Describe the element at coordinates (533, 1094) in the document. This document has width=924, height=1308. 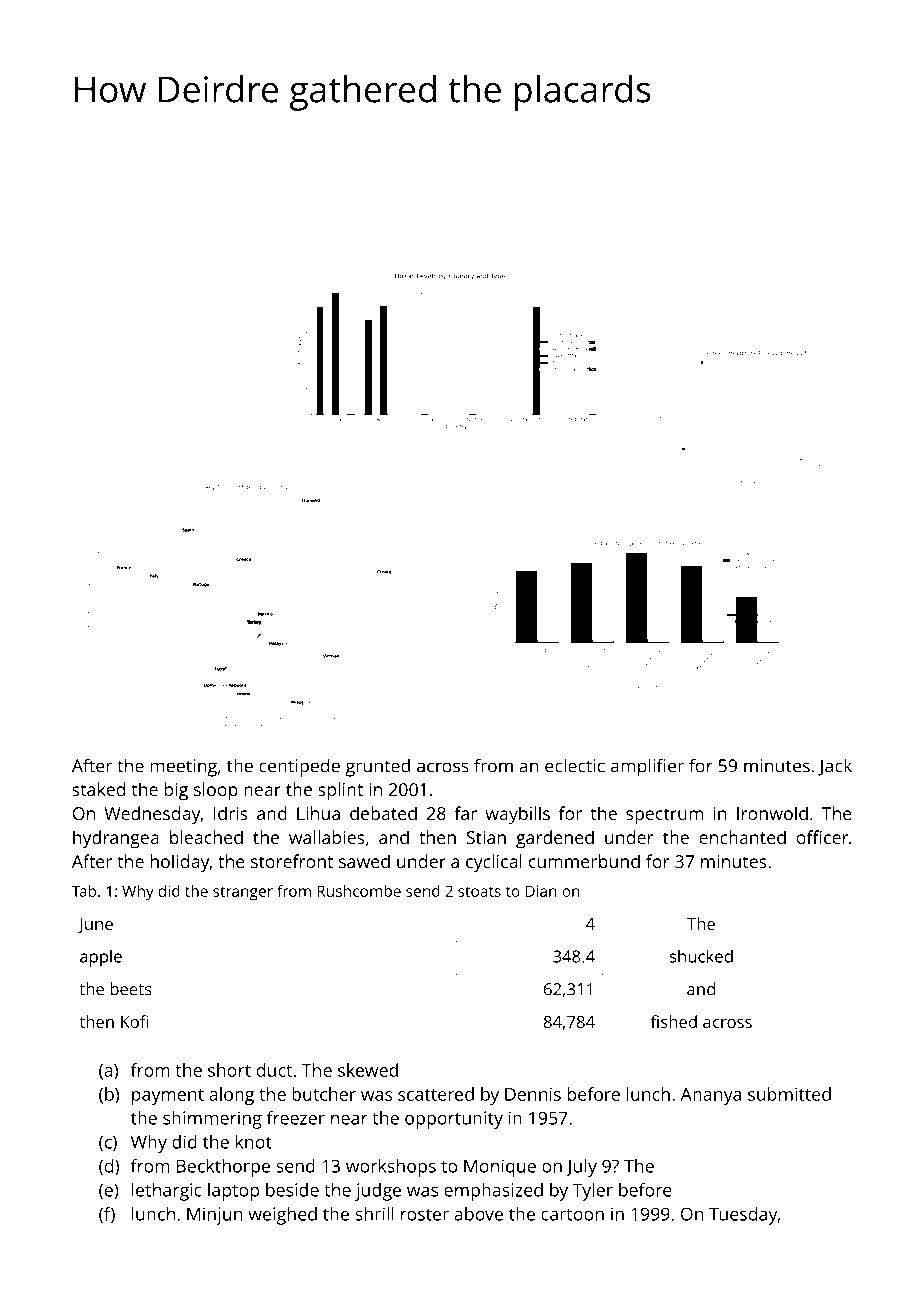
I see `Dennis` at that location.
